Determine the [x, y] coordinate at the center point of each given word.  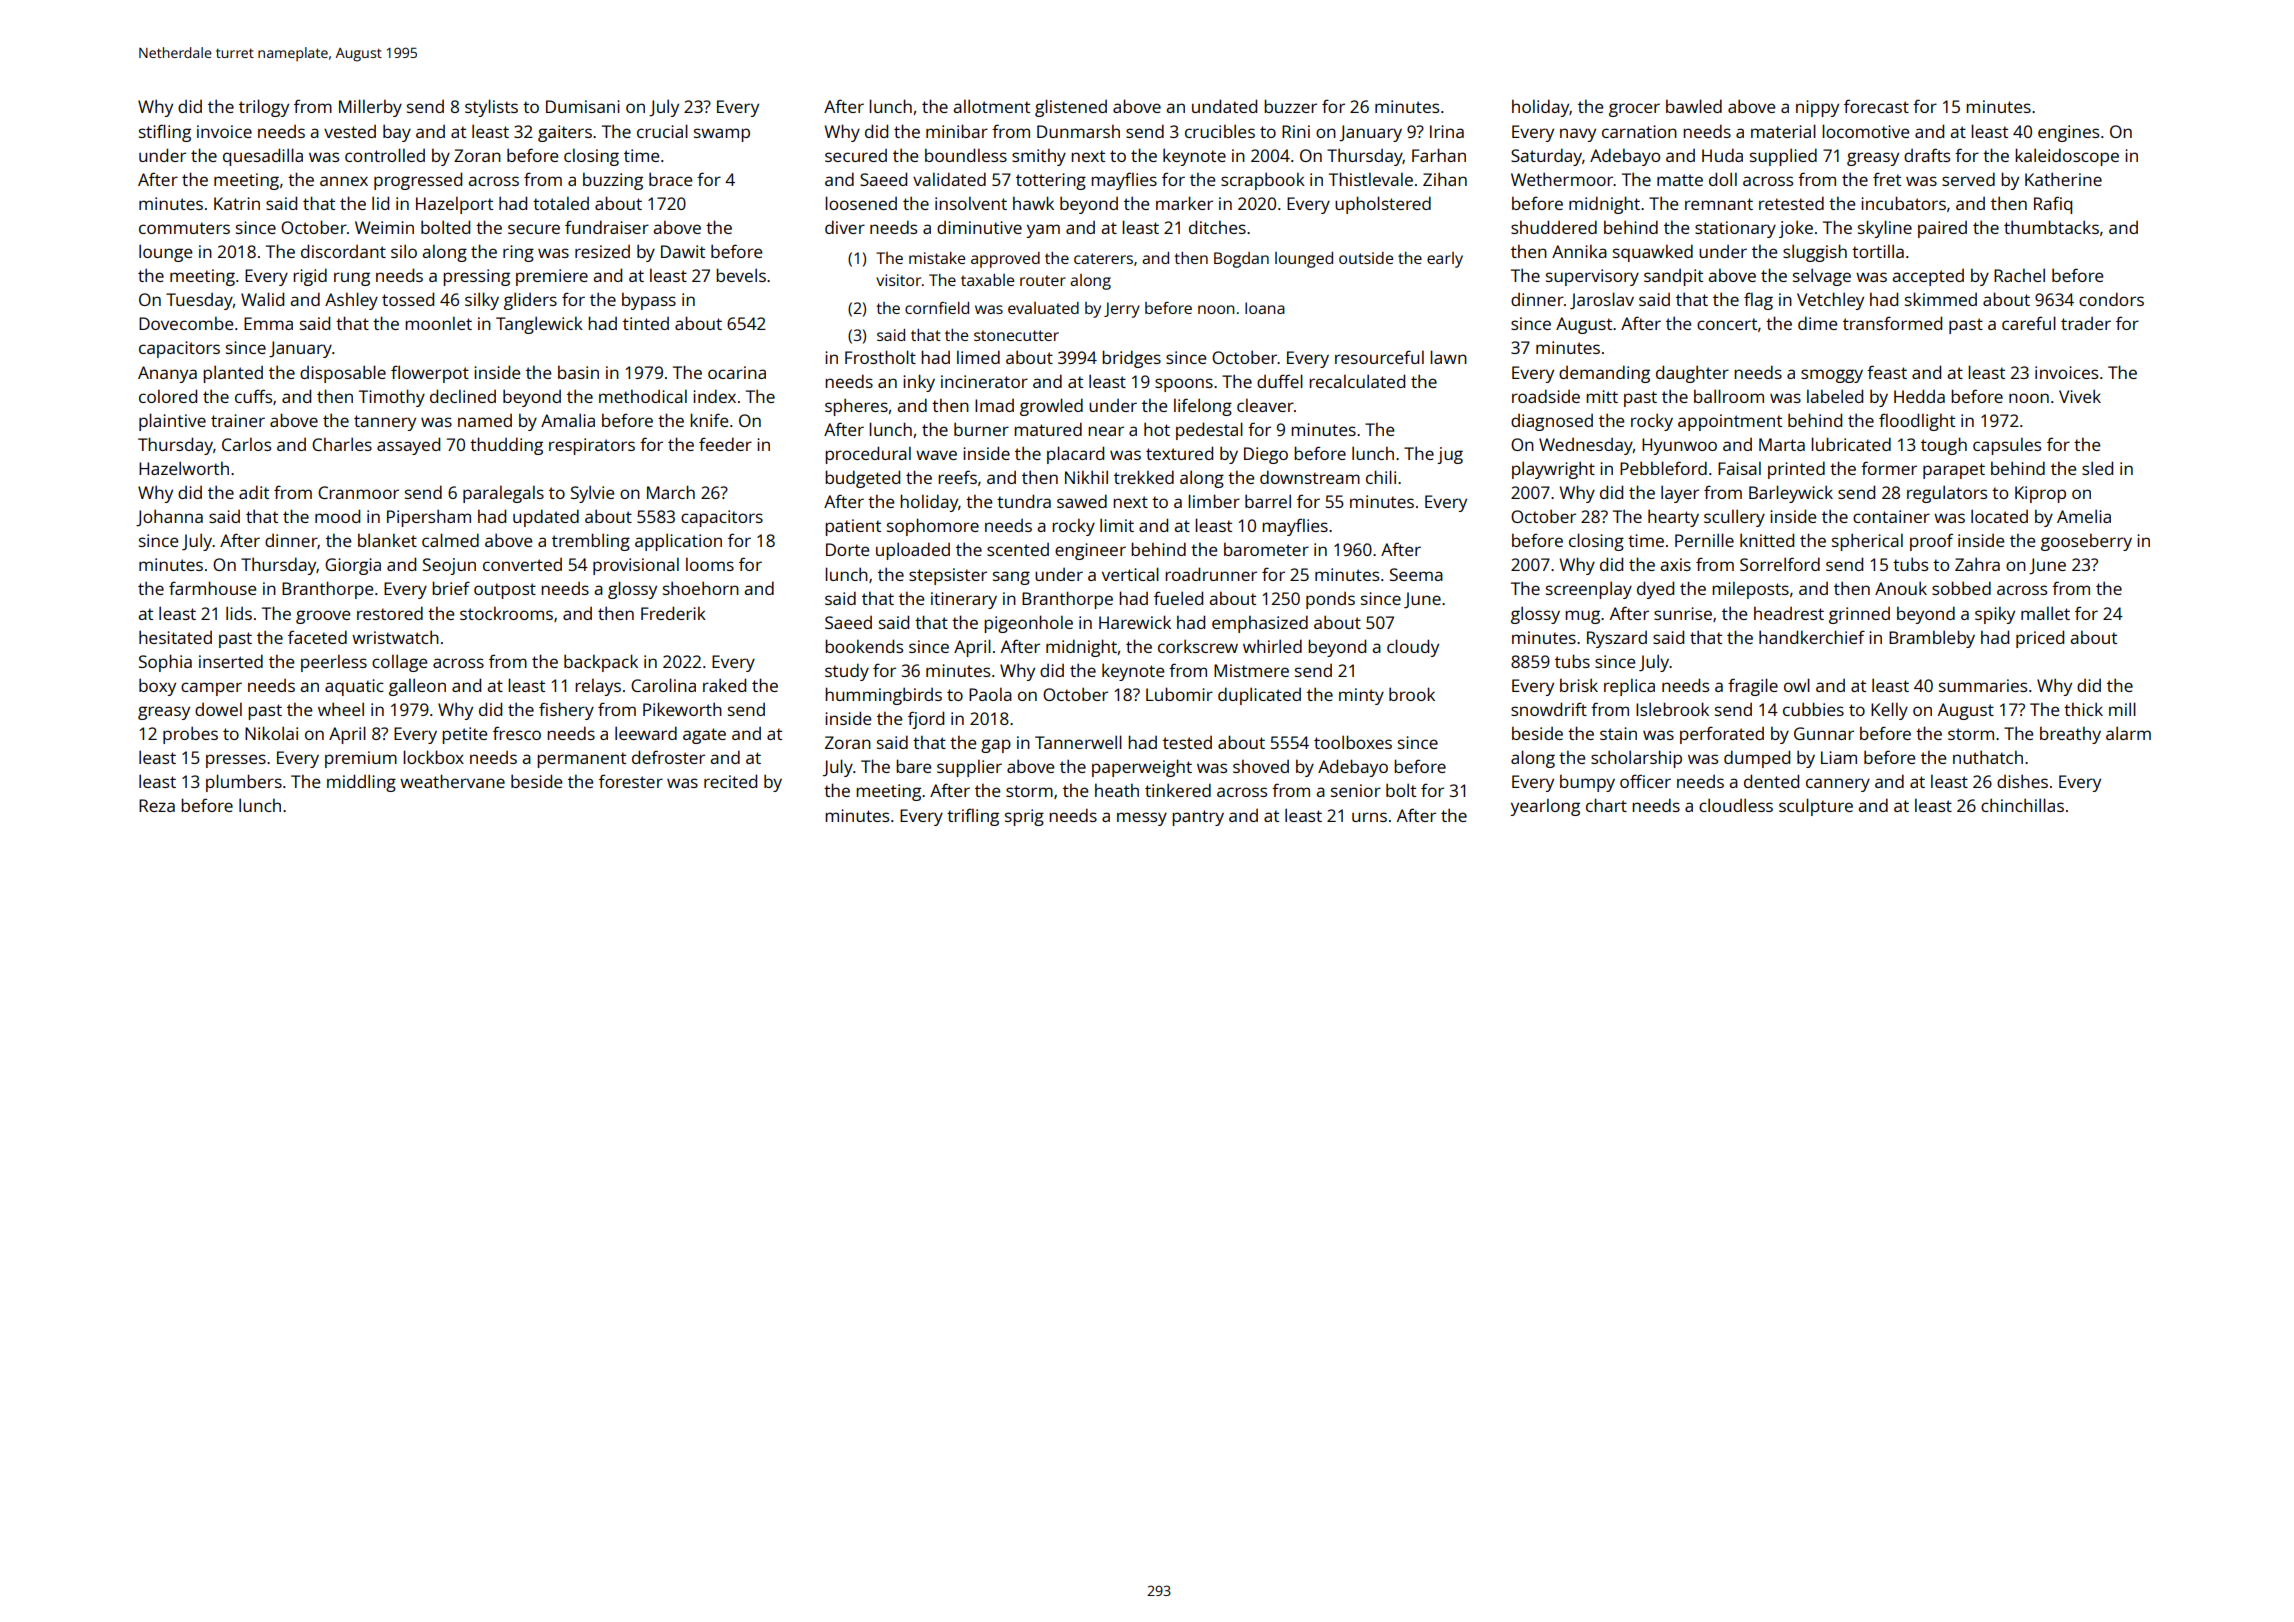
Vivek [2080, 396]
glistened [1071, 108]
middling [361, 783]
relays [598, 687]
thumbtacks [2051, 227]
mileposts [1750, 590]
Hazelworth [184, 468]
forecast [1876, 106]
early [1445, 260]
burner [981, 429]
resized [602, 251]
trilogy [264, 108]
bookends [864, 646]
